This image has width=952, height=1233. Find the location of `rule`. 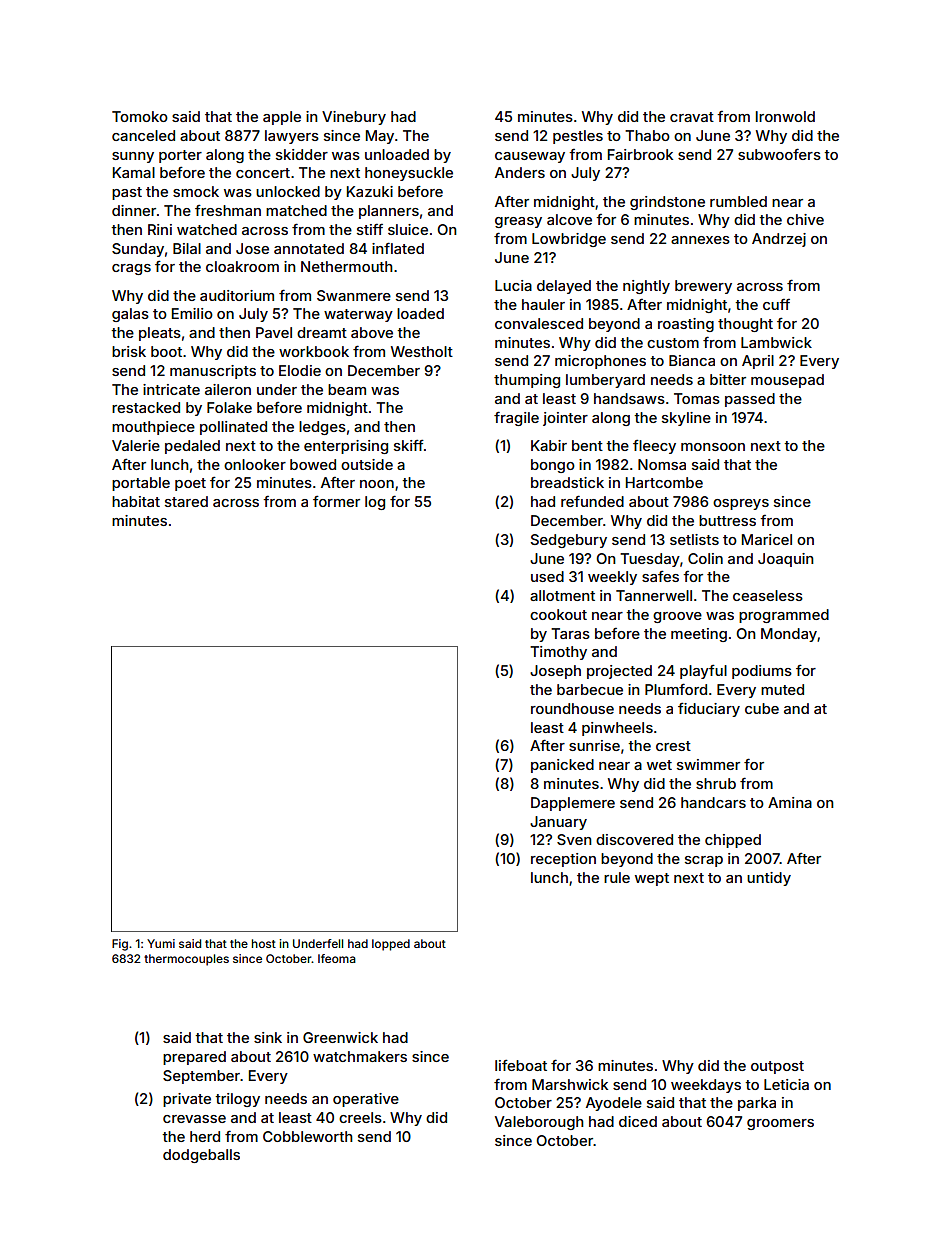

rule is located at coordinates (617, 877).
